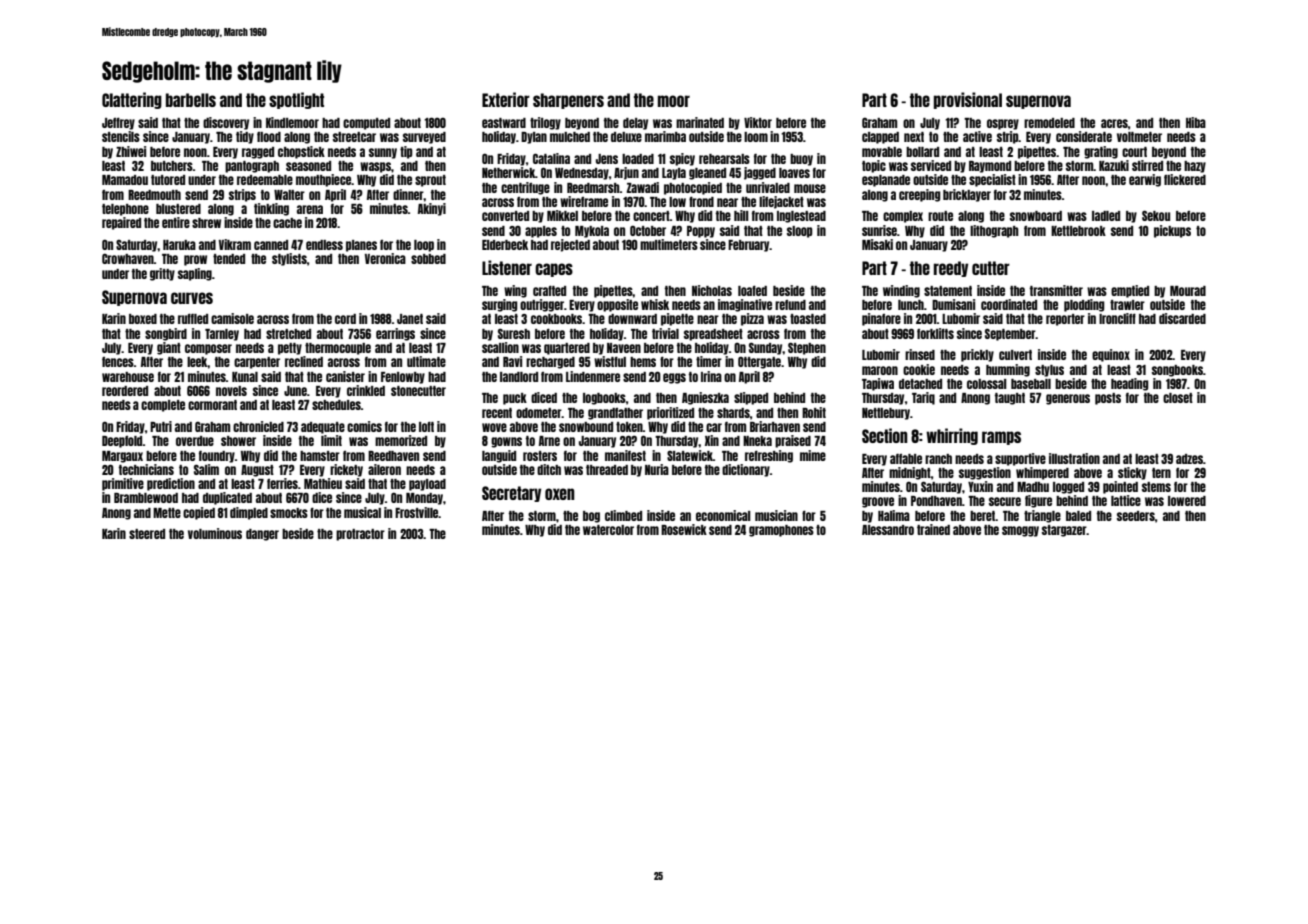 This screenshot has height=924, width=1308. I want to click on grating, so click(1101, 152).
